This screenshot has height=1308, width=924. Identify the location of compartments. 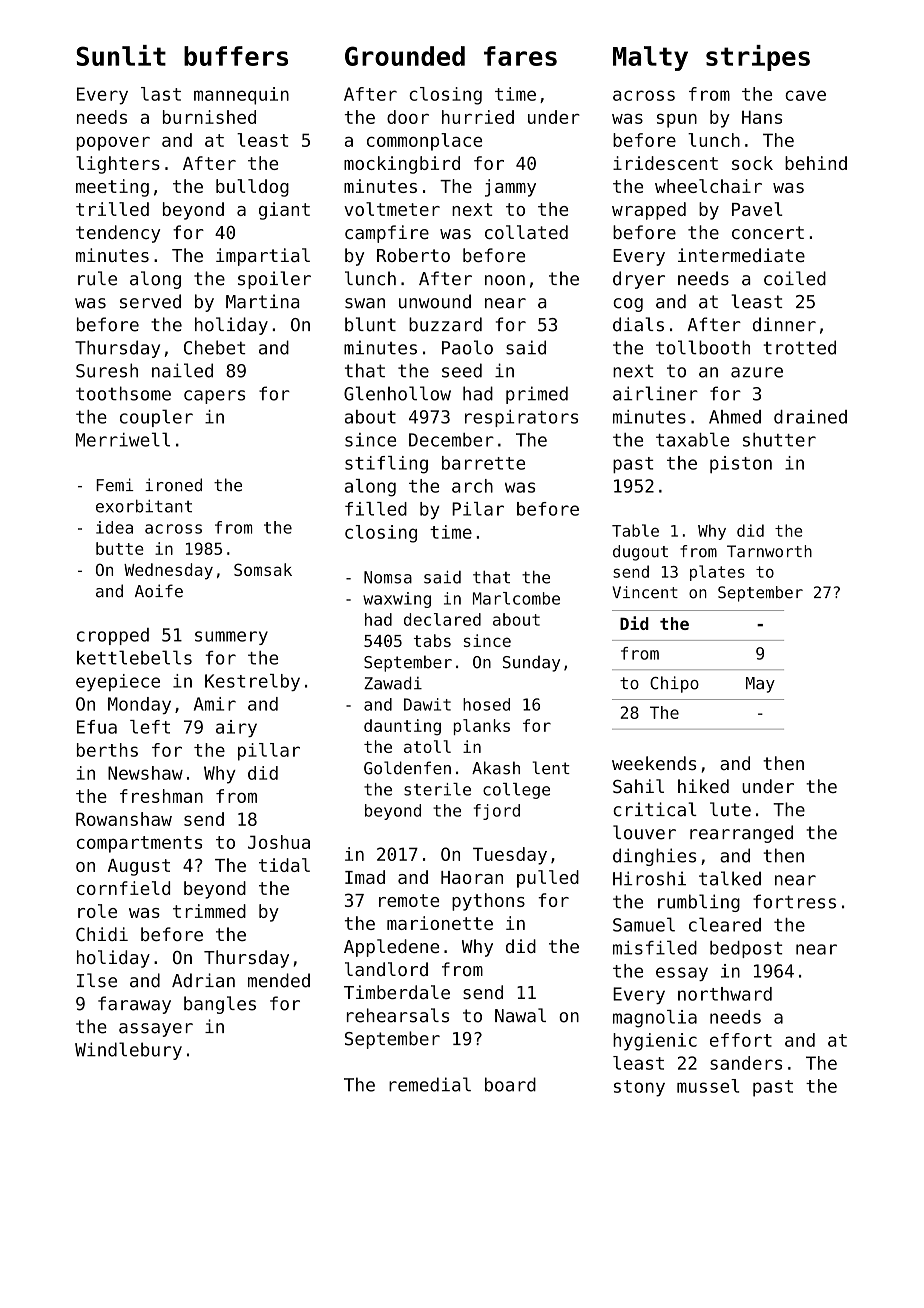
(139, 844).
